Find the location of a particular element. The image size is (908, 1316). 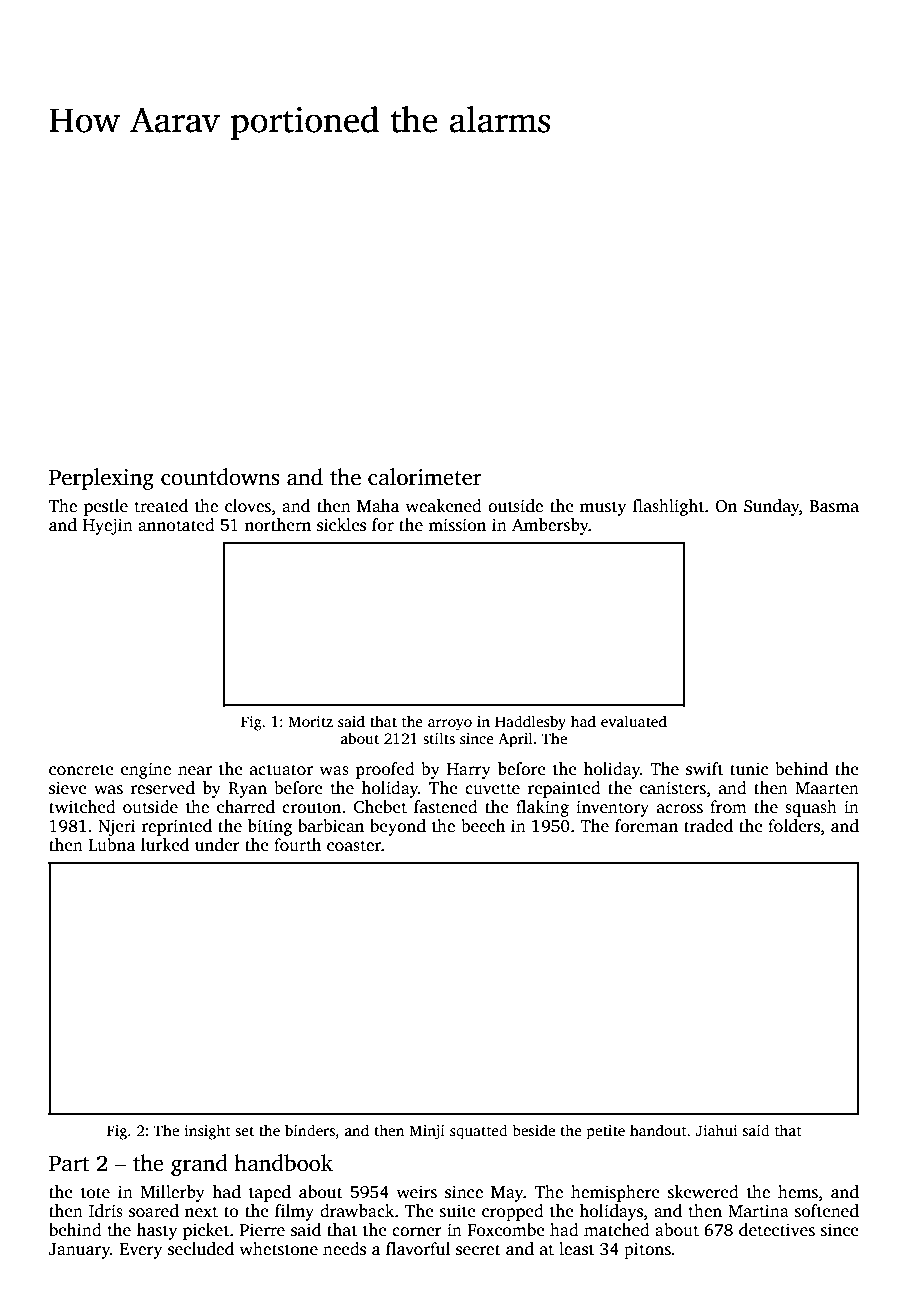

January is located at coordinates (79, 1251).
